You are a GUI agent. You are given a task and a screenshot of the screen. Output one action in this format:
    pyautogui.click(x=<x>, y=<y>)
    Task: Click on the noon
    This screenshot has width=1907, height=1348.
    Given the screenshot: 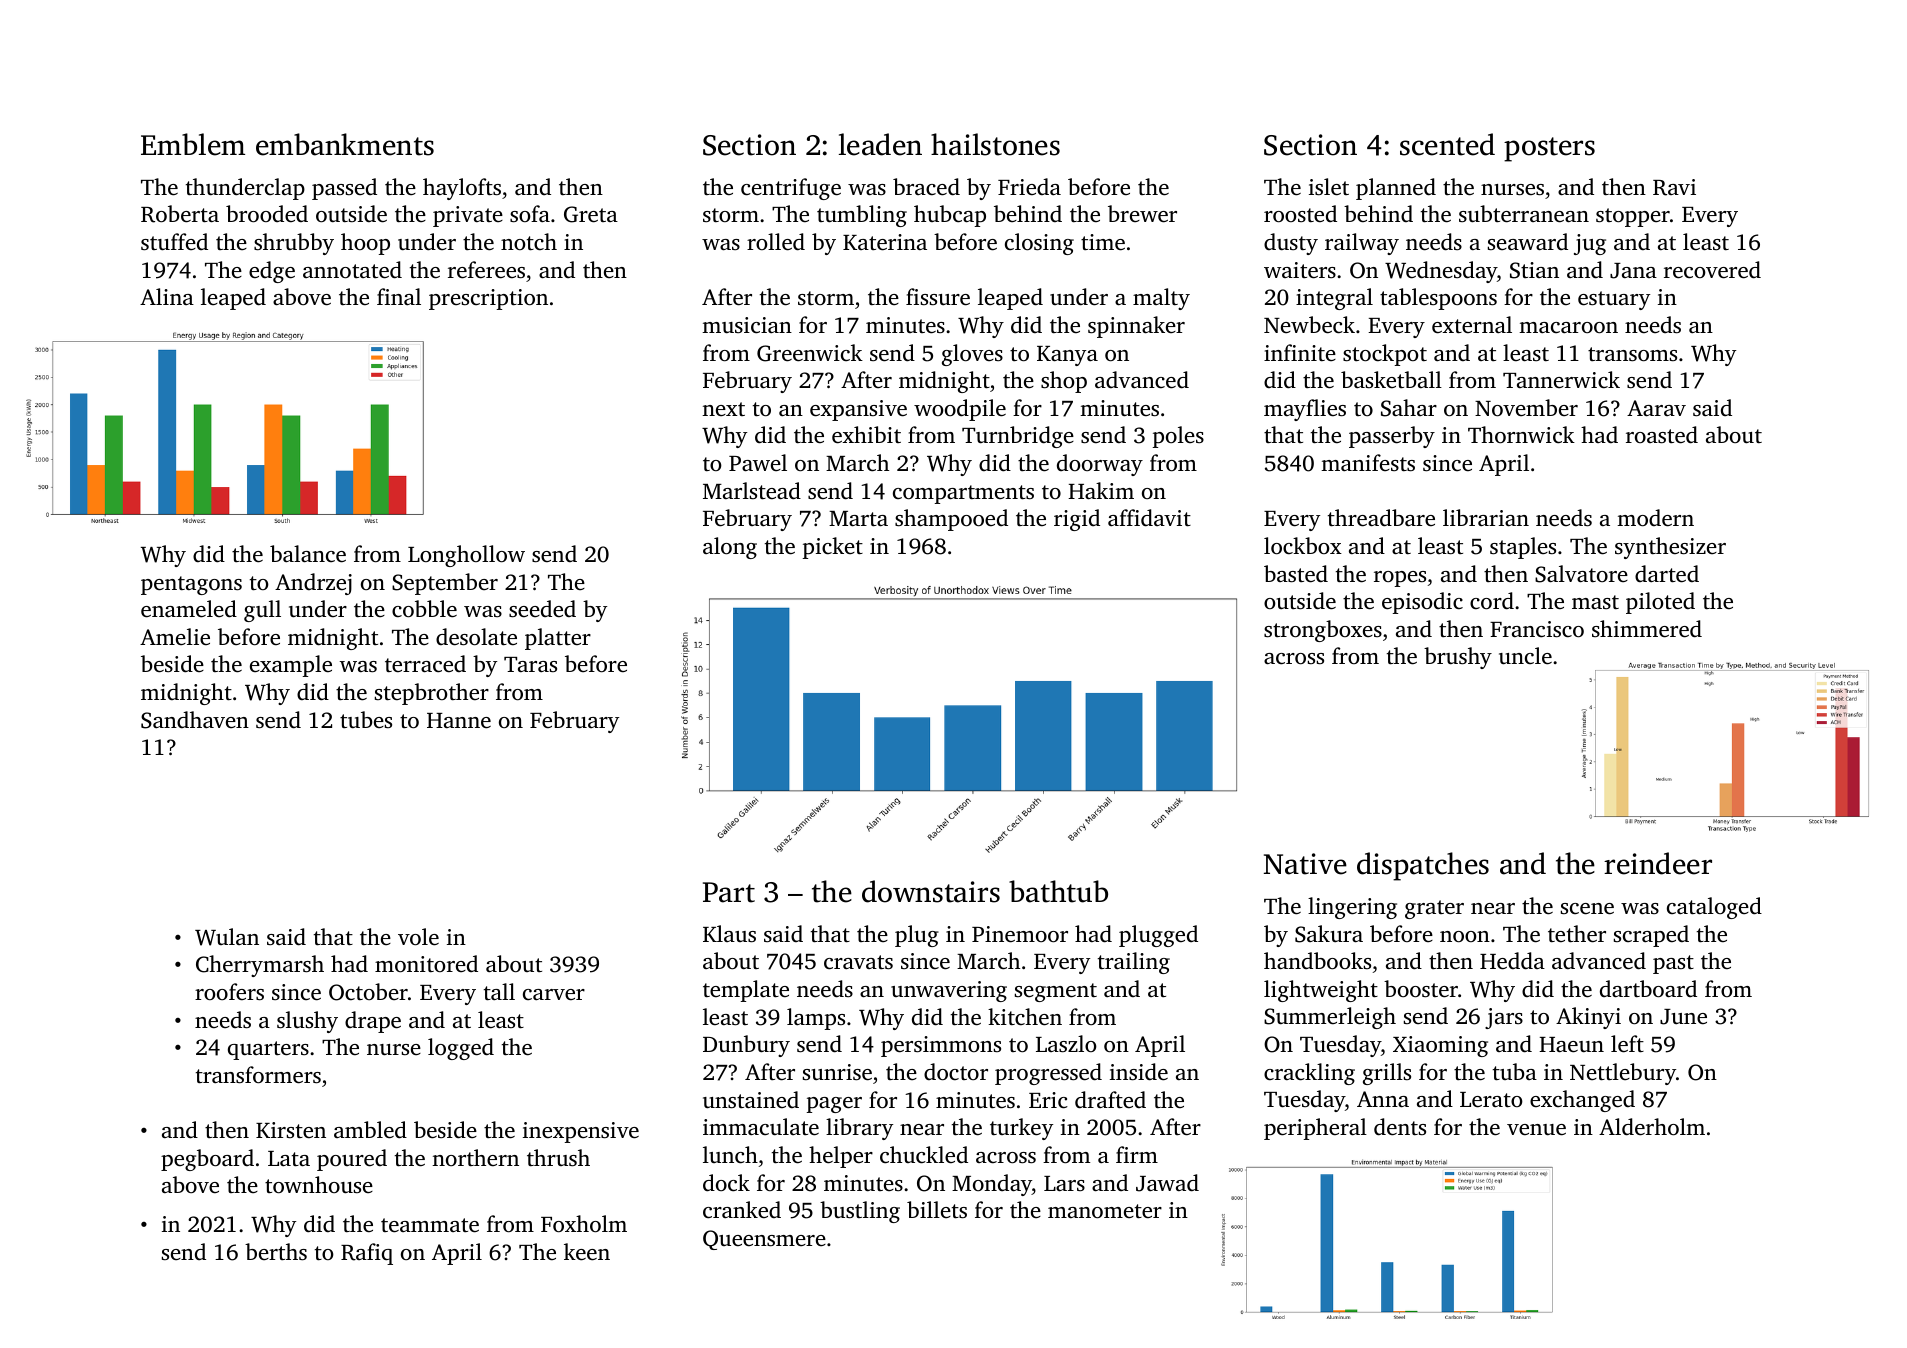 What is the action you would take?
    pyautogui.click(x=1465, y=936)
